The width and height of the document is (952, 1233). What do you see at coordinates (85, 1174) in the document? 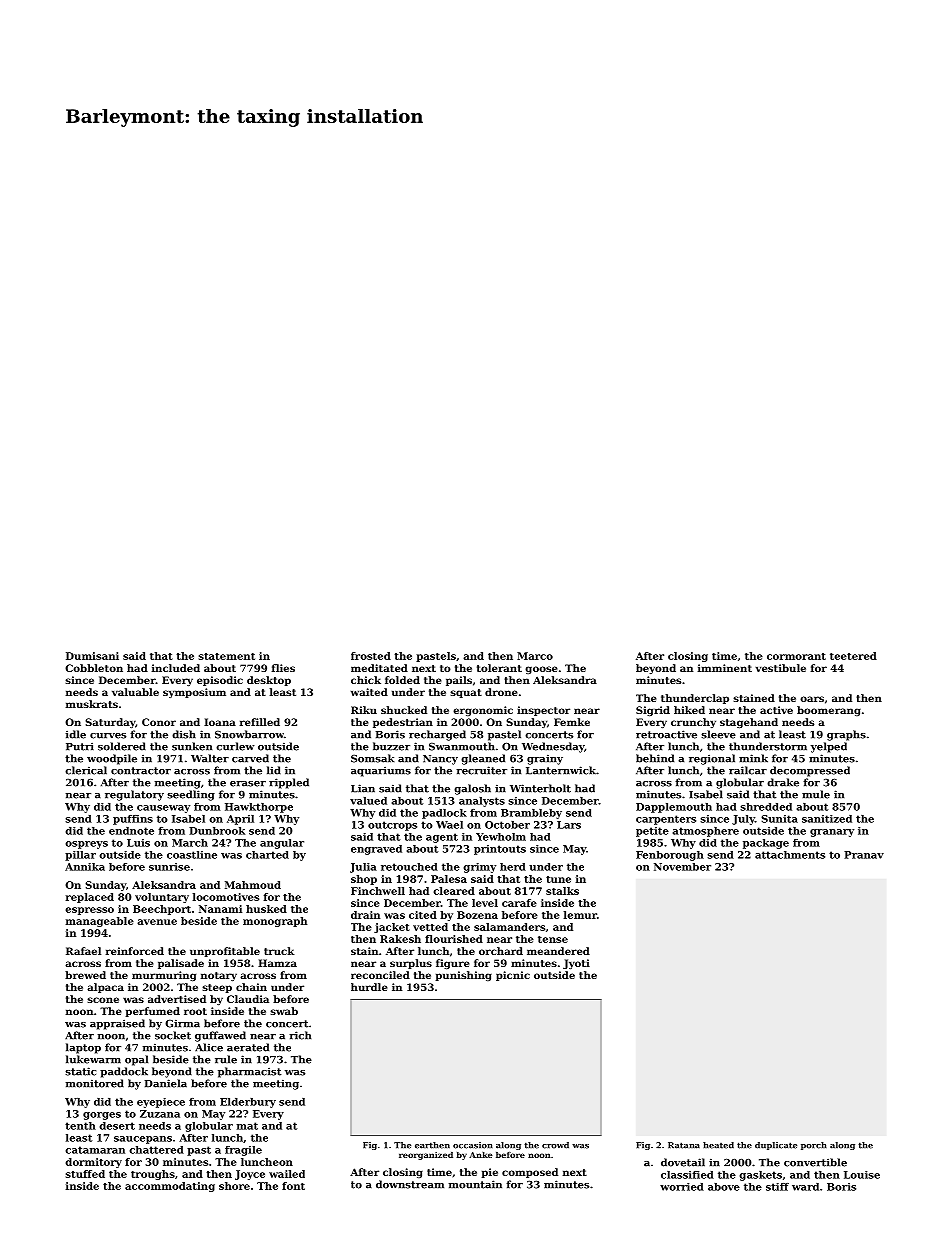
I see `stuffed` at bounding box center [85, 1174].
